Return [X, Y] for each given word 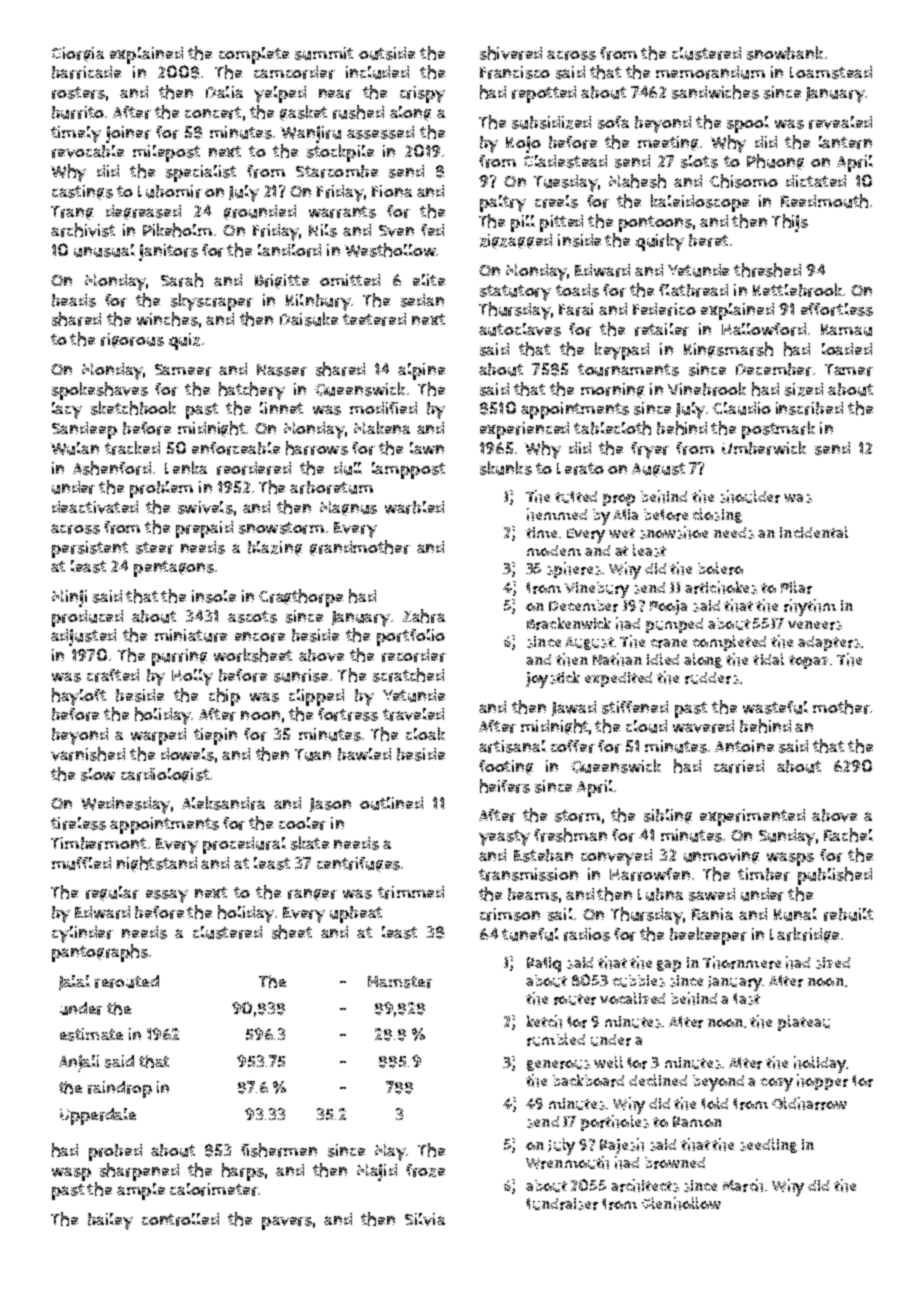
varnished [88, 754]
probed [115, 1152]
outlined [391, 803]
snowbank [785, 53]
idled [663, 659]
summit [324, 53]
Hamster [400, 982]
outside [387, 53]
